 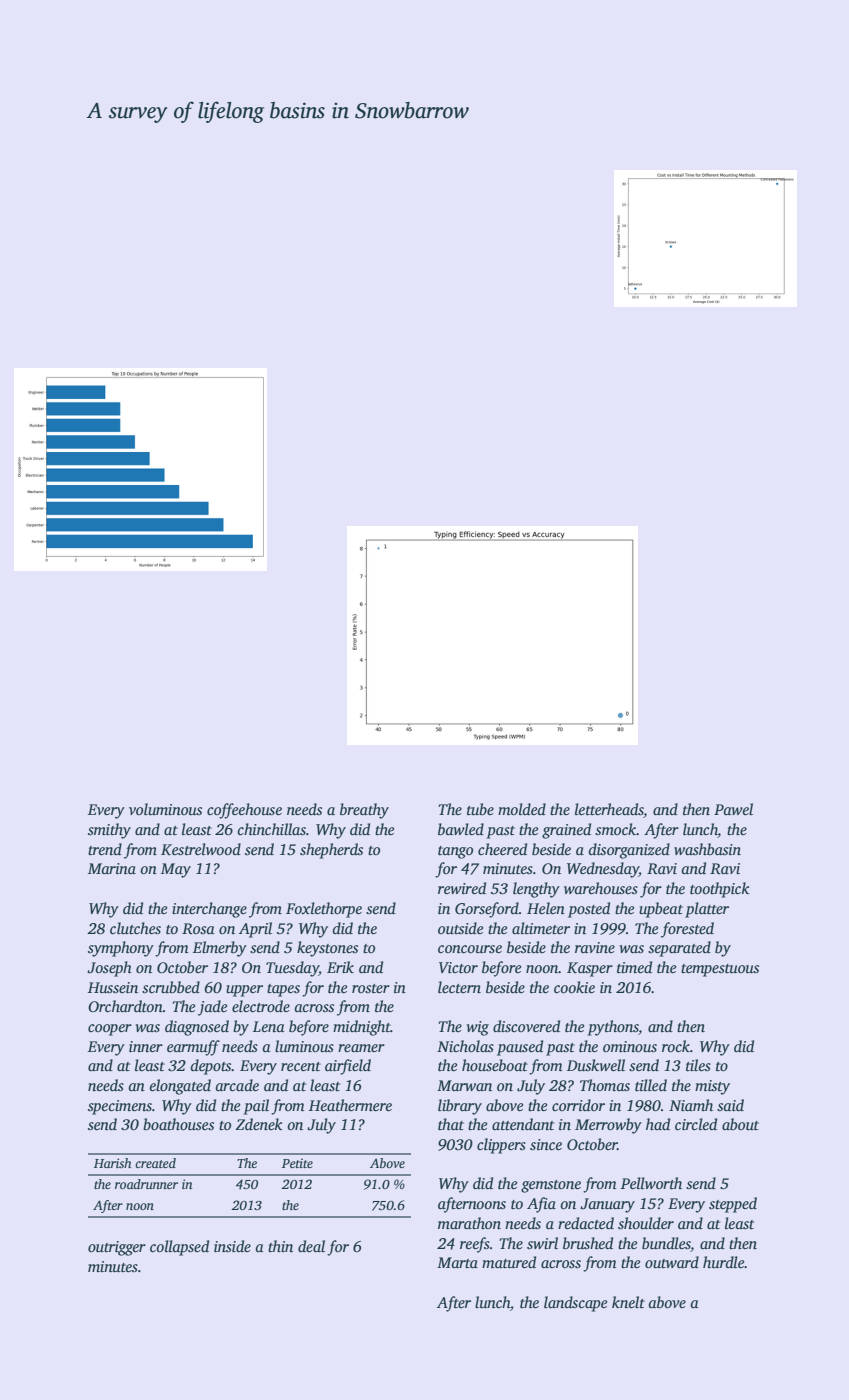 I want to click on molded, so click(x=522, y=809).
